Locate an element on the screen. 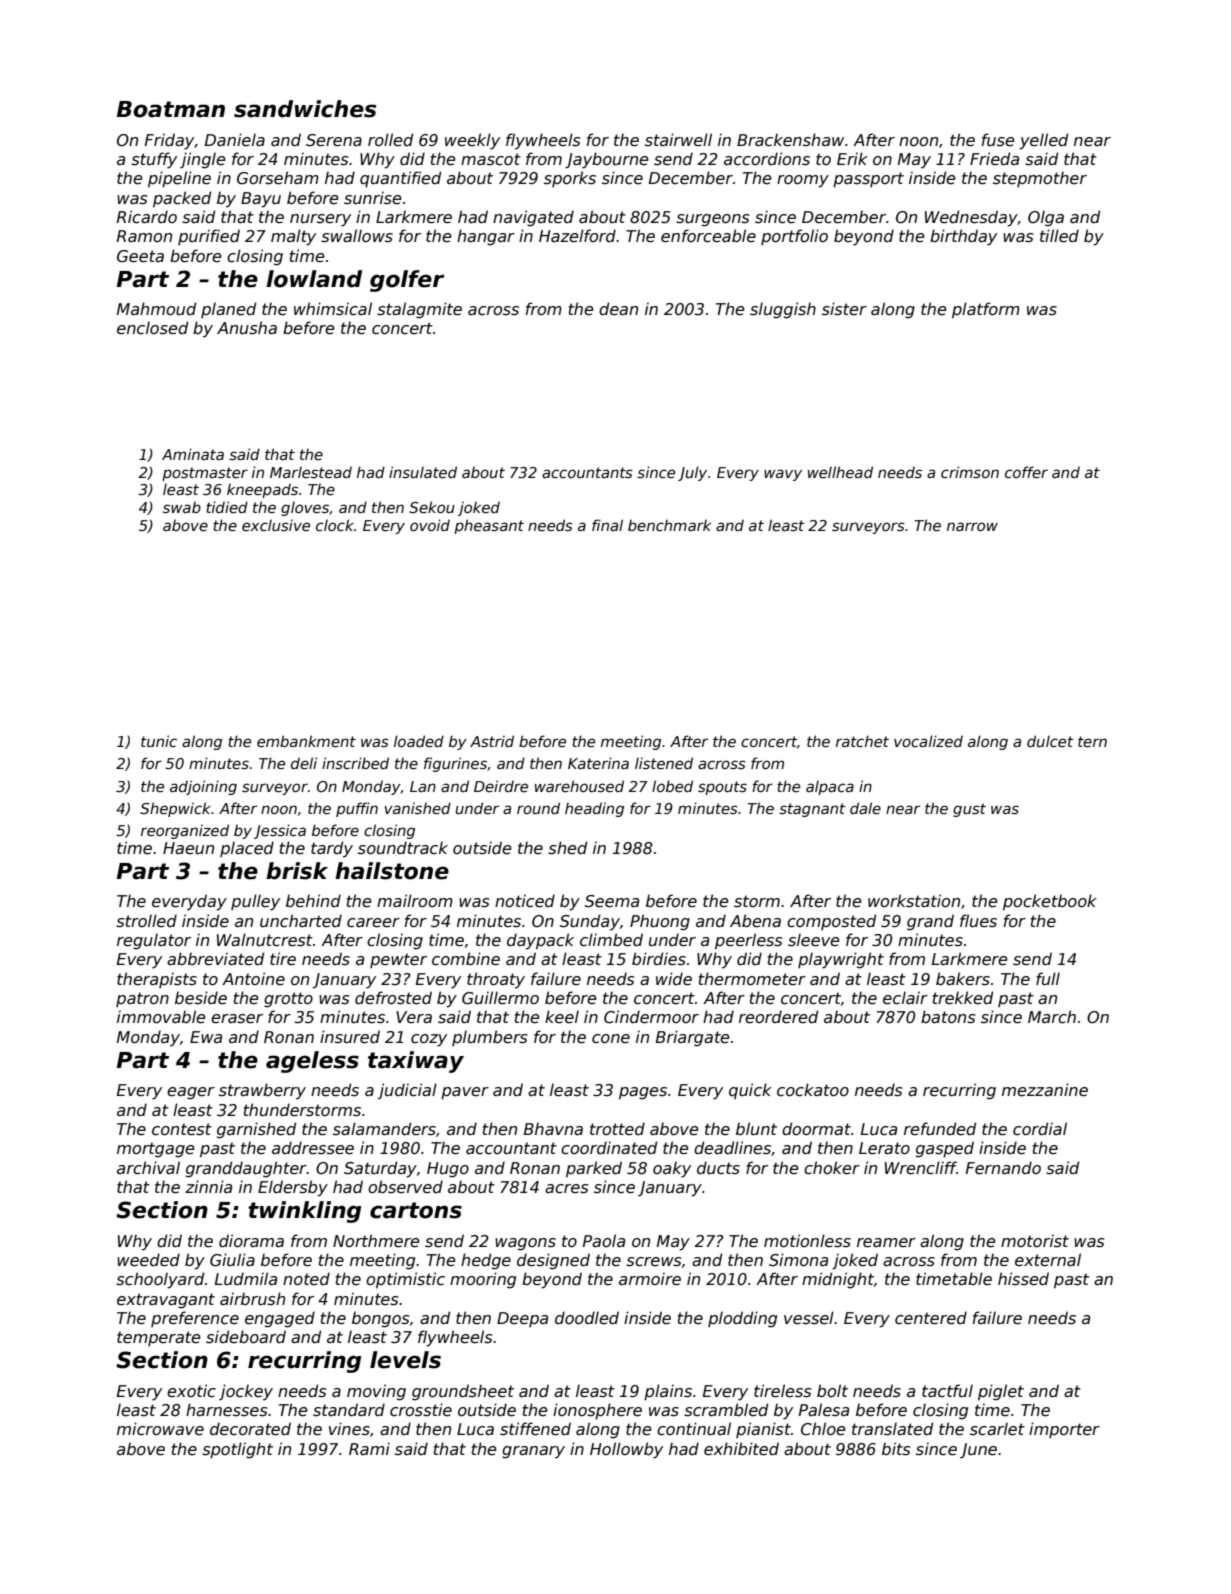 This screenshot has height=1594, width=1231. fuse is located at coordinates (998, 140).
